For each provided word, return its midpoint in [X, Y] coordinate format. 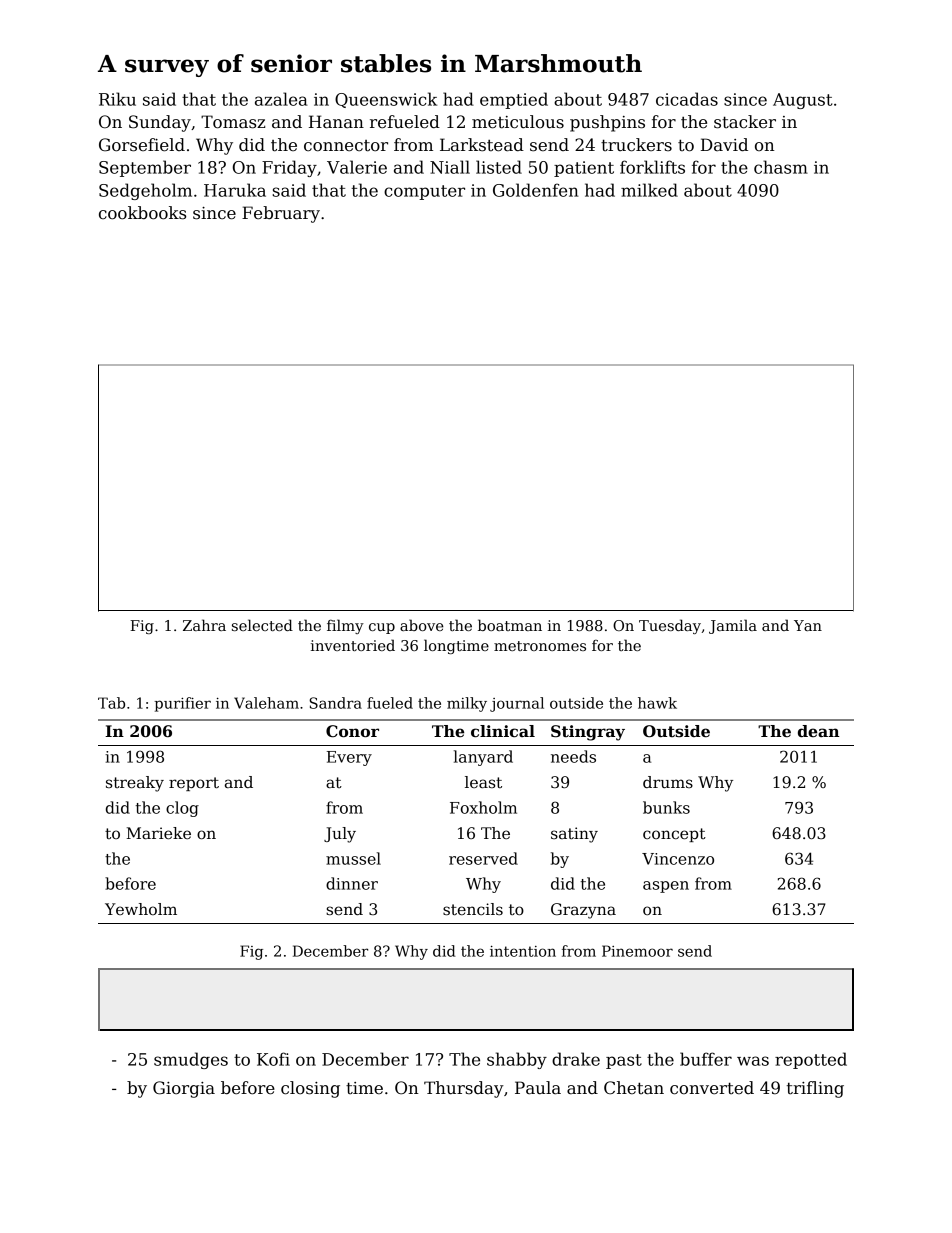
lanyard [483, 758]
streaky [135, 784]
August [802, 101]
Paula [538, 1088]
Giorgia [184, 1089]
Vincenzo [678, 859]
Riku [117, 99]
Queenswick [386, 100]
